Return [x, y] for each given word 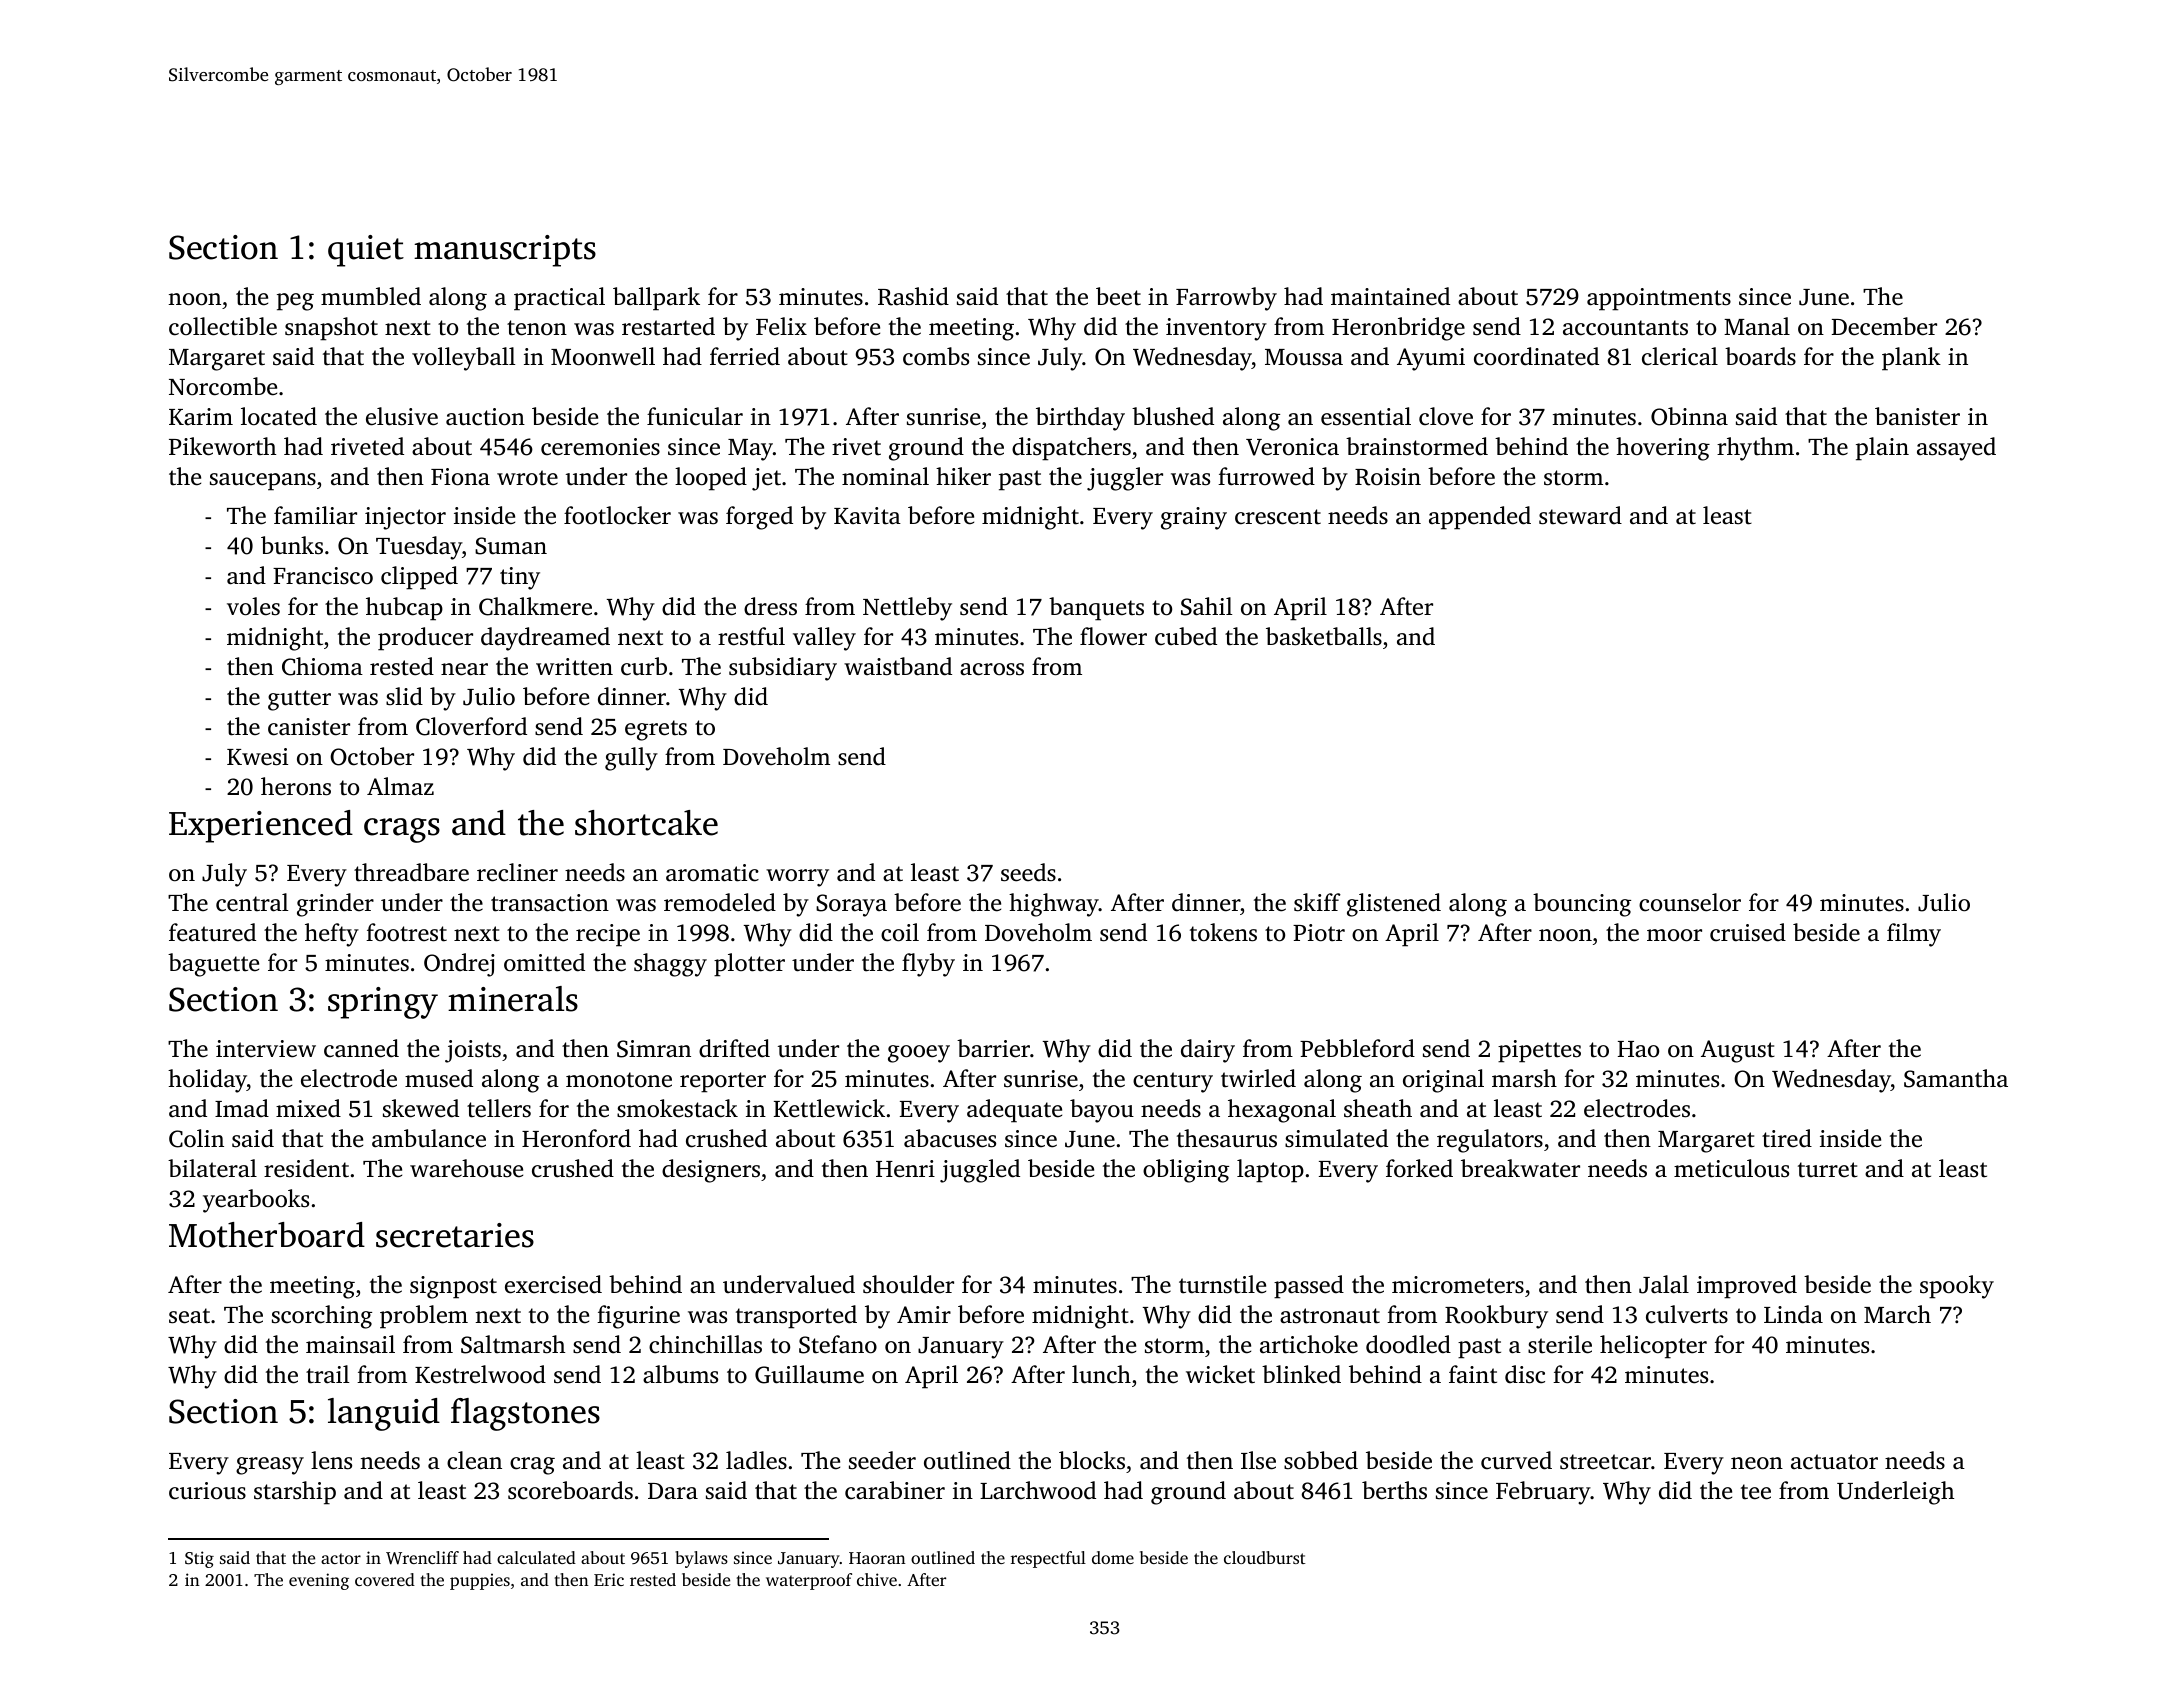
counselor [1690, 902]
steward [1580, 515]
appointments [1659, 299]
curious [207, 1491]
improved [1747, 1287]
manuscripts [505, 251]
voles [253, 606]
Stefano [838, 1344]
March [1897, 1314]
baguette [213, 965]
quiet [366, 251]
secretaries [455, 1235]
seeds [1028, 872]
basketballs [1324, 636]
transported [796, 1317]
